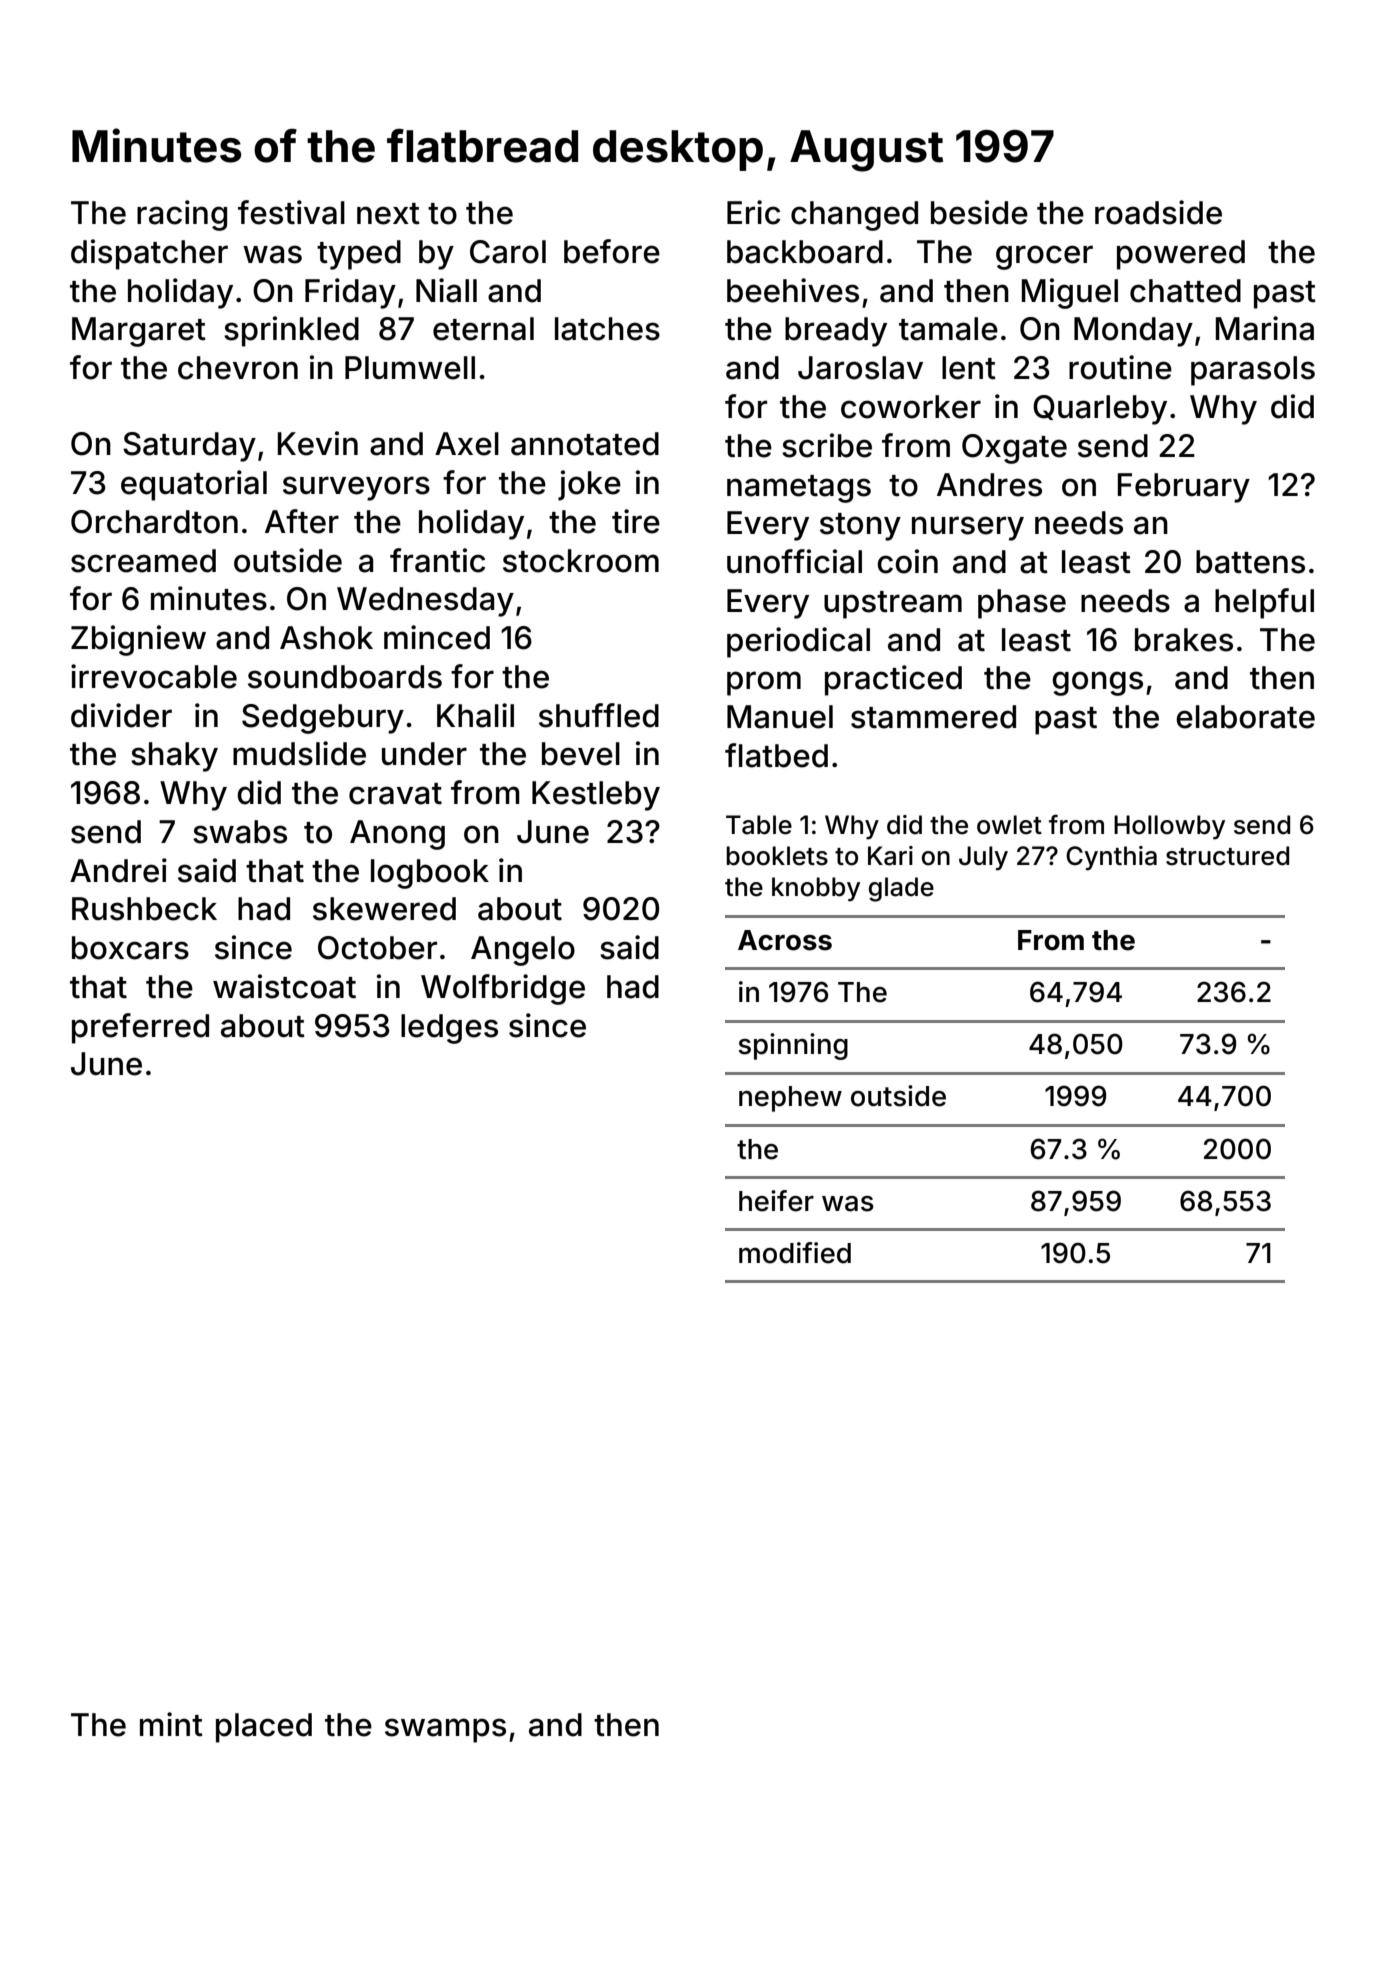 The image size is (1386, 1969). I want to click on cravat, so click(395, 794).
